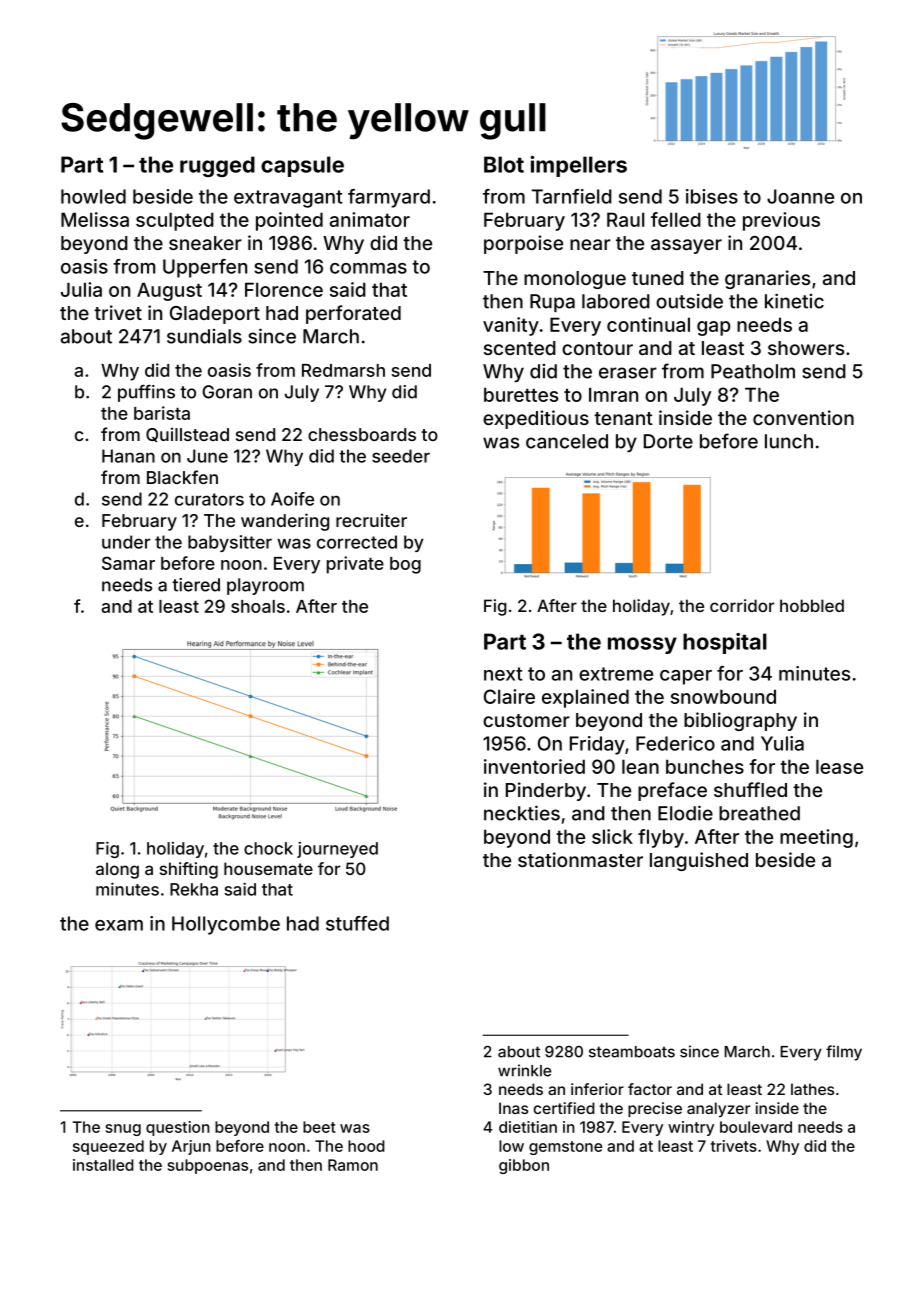  I want to click on sneaker, so click(205, 243).
